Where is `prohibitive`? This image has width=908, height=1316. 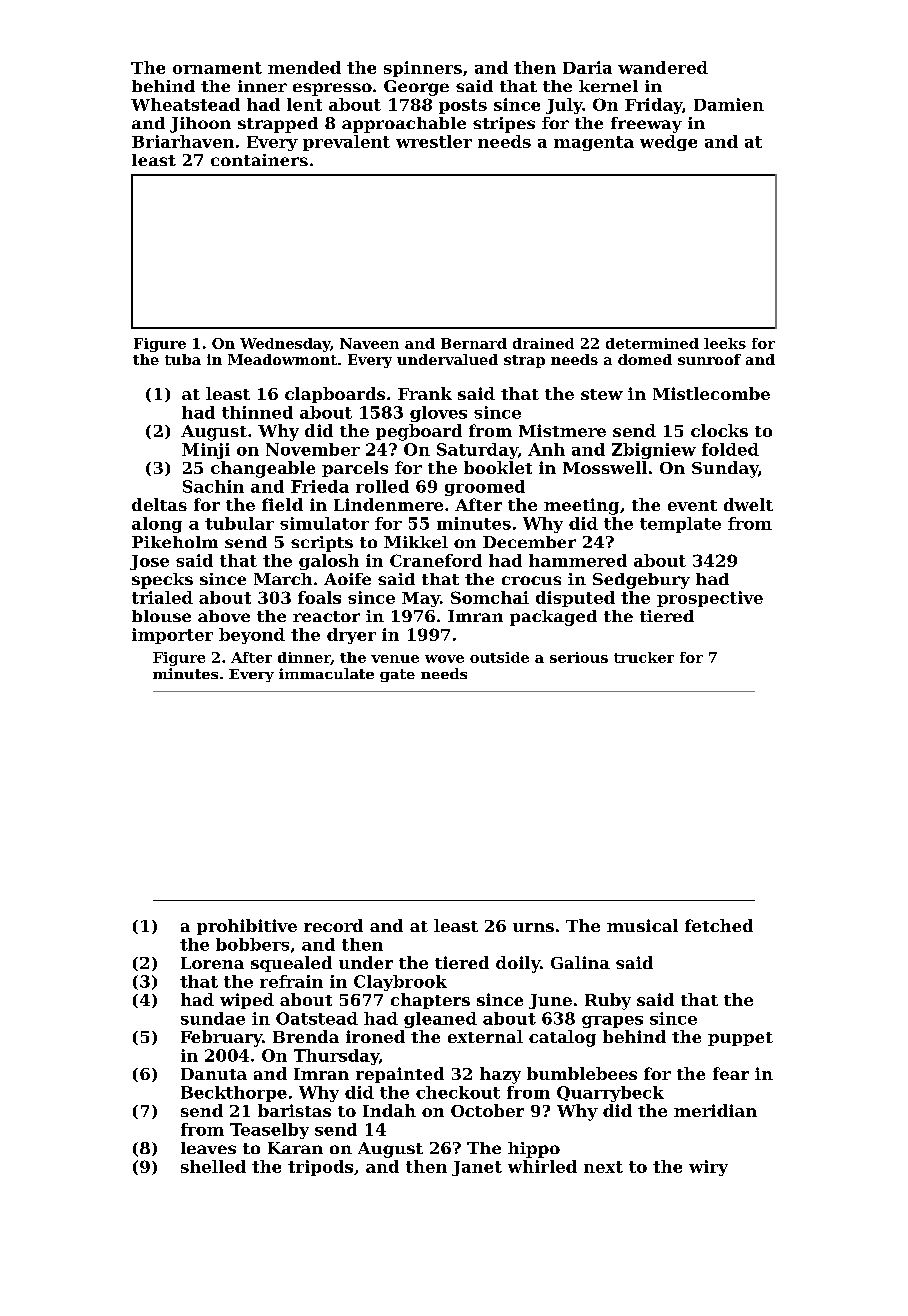 prohibitive is located at coordinates (247, 927).
